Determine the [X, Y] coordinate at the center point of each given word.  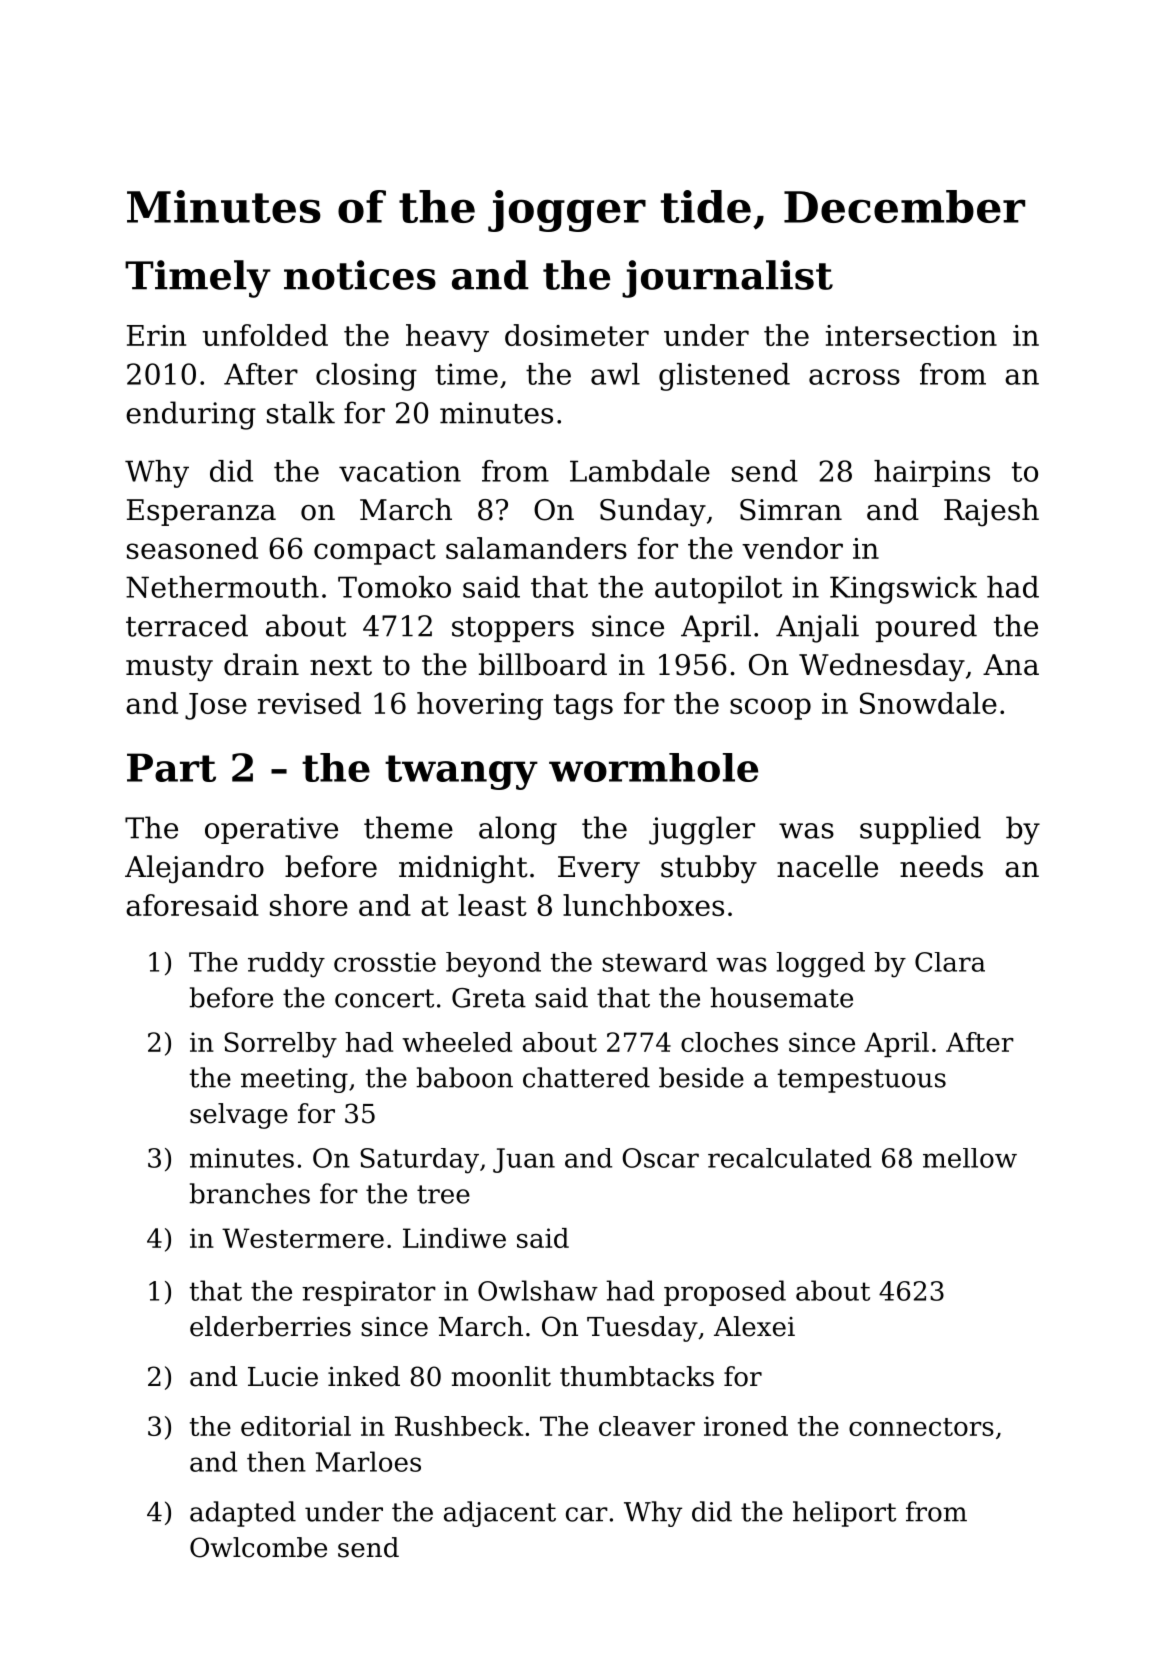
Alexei [754, 1326]
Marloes [368, 1461]
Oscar [661, 1158]
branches [249, 1193]
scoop [770, 709]
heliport [844, 1514]
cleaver [647, 1426]
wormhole [653, 767]
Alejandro [194, 869]
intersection [911, 335]
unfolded [265, 335]
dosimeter [577, 335]
